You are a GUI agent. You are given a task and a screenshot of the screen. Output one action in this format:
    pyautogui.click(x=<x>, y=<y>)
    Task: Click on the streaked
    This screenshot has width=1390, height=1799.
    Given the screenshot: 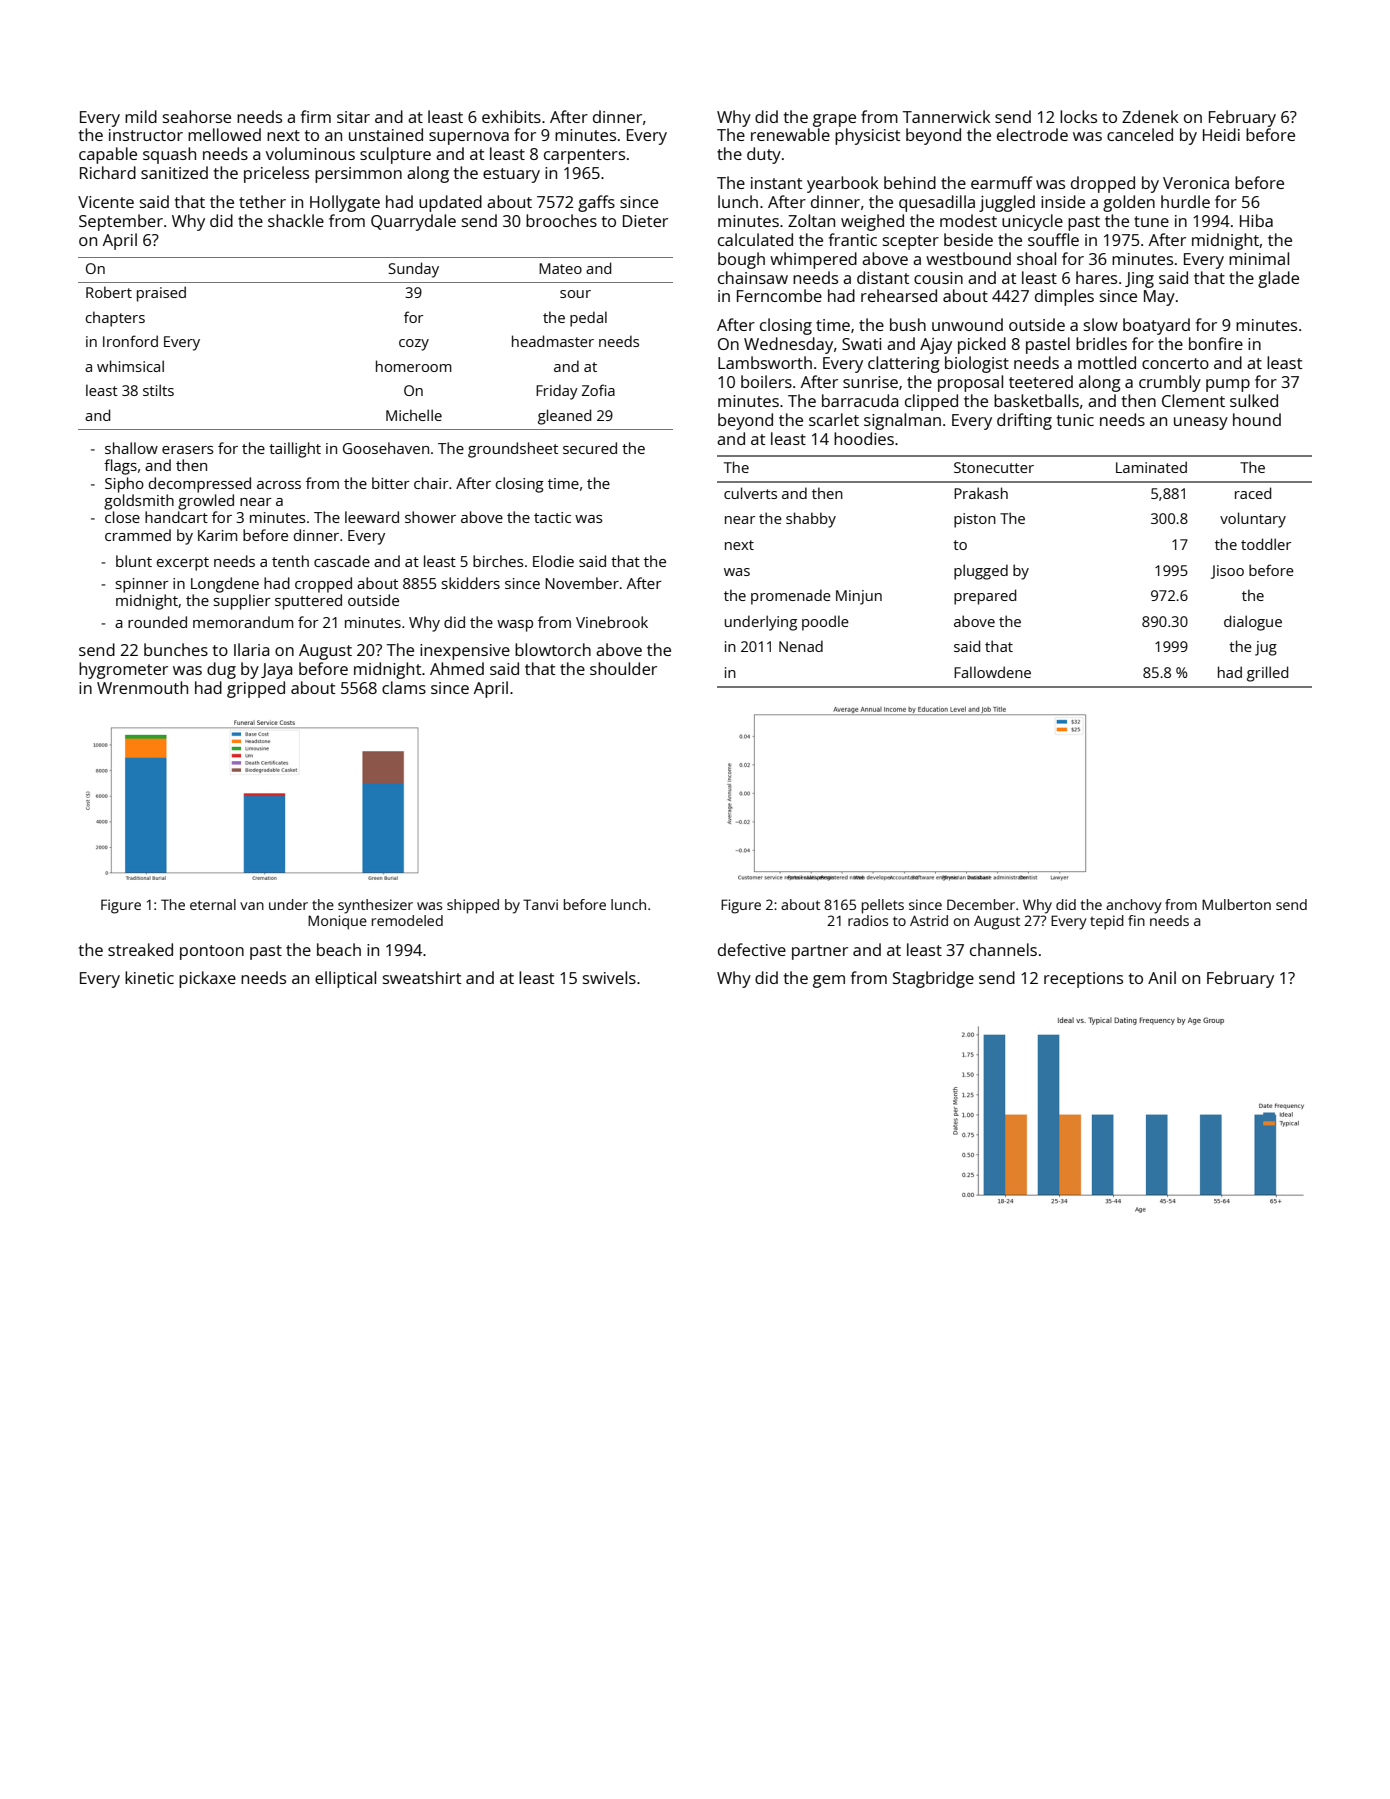 What is the action you would take?
    pyautogui.click(x=140, y=949)
